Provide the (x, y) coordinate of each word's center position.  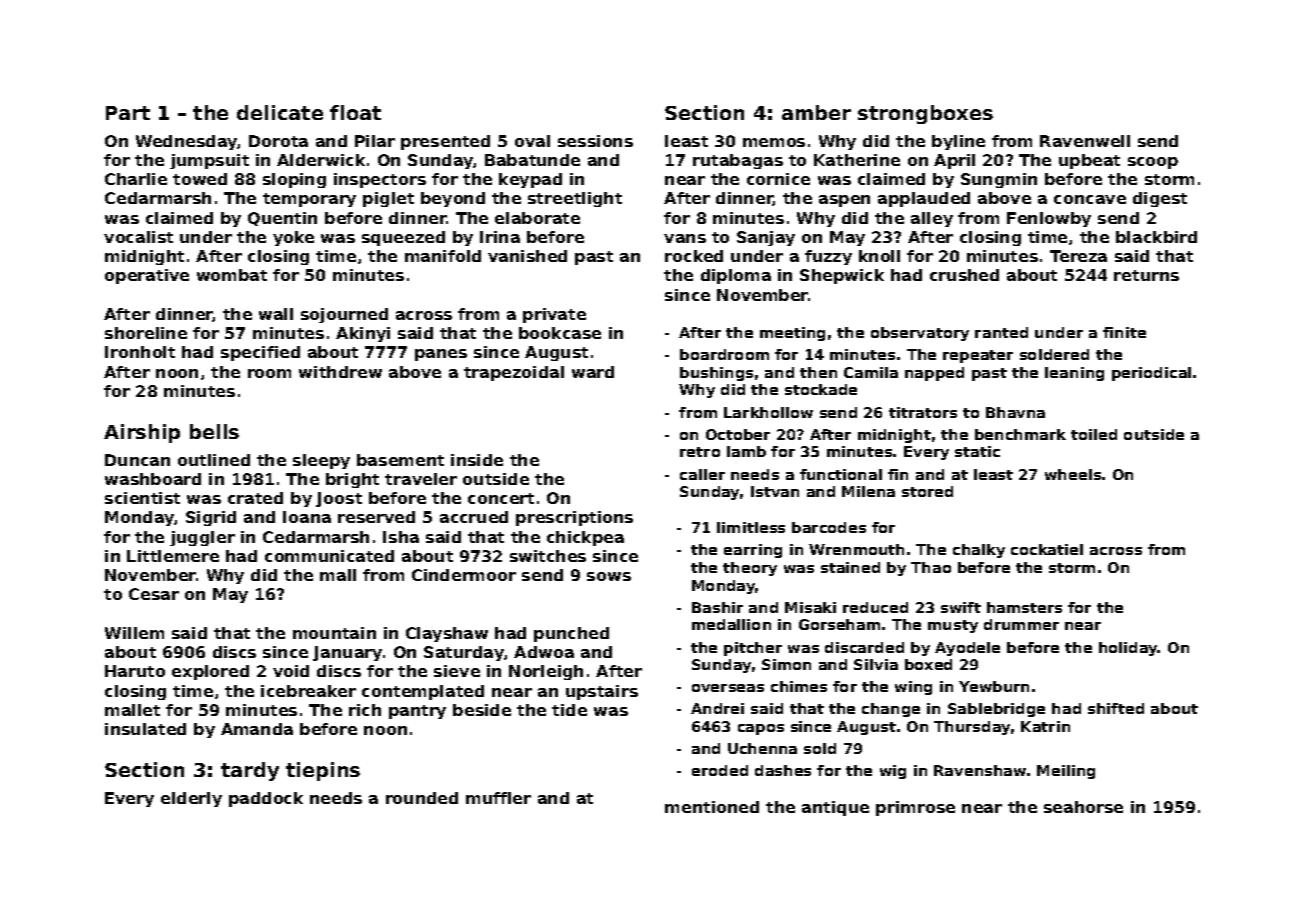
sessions (595, 141)
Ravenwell (1085, 141)
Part (128, 113)
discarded (864, 647)
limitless (751, 527)
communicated (329, 556)
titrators (923, 412)
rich (365, 710)
